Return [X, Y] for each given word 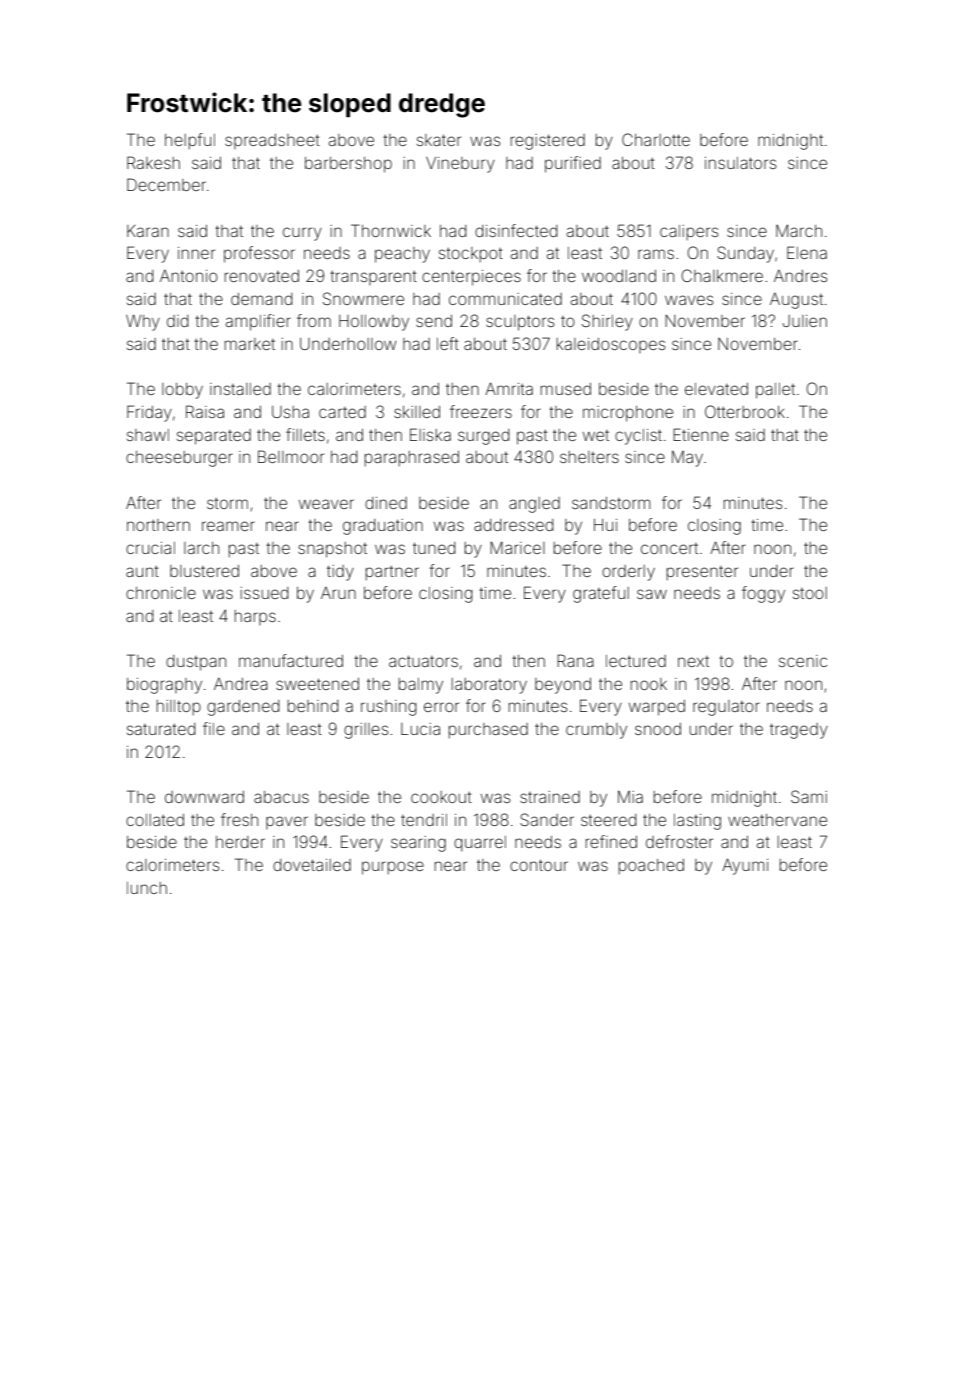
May [687, 458]
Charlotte [656, 139]
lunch [147, 888]
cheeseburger [179, 459]
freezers [481, 411]
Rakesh [153, 162]
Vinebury [460, 165]
